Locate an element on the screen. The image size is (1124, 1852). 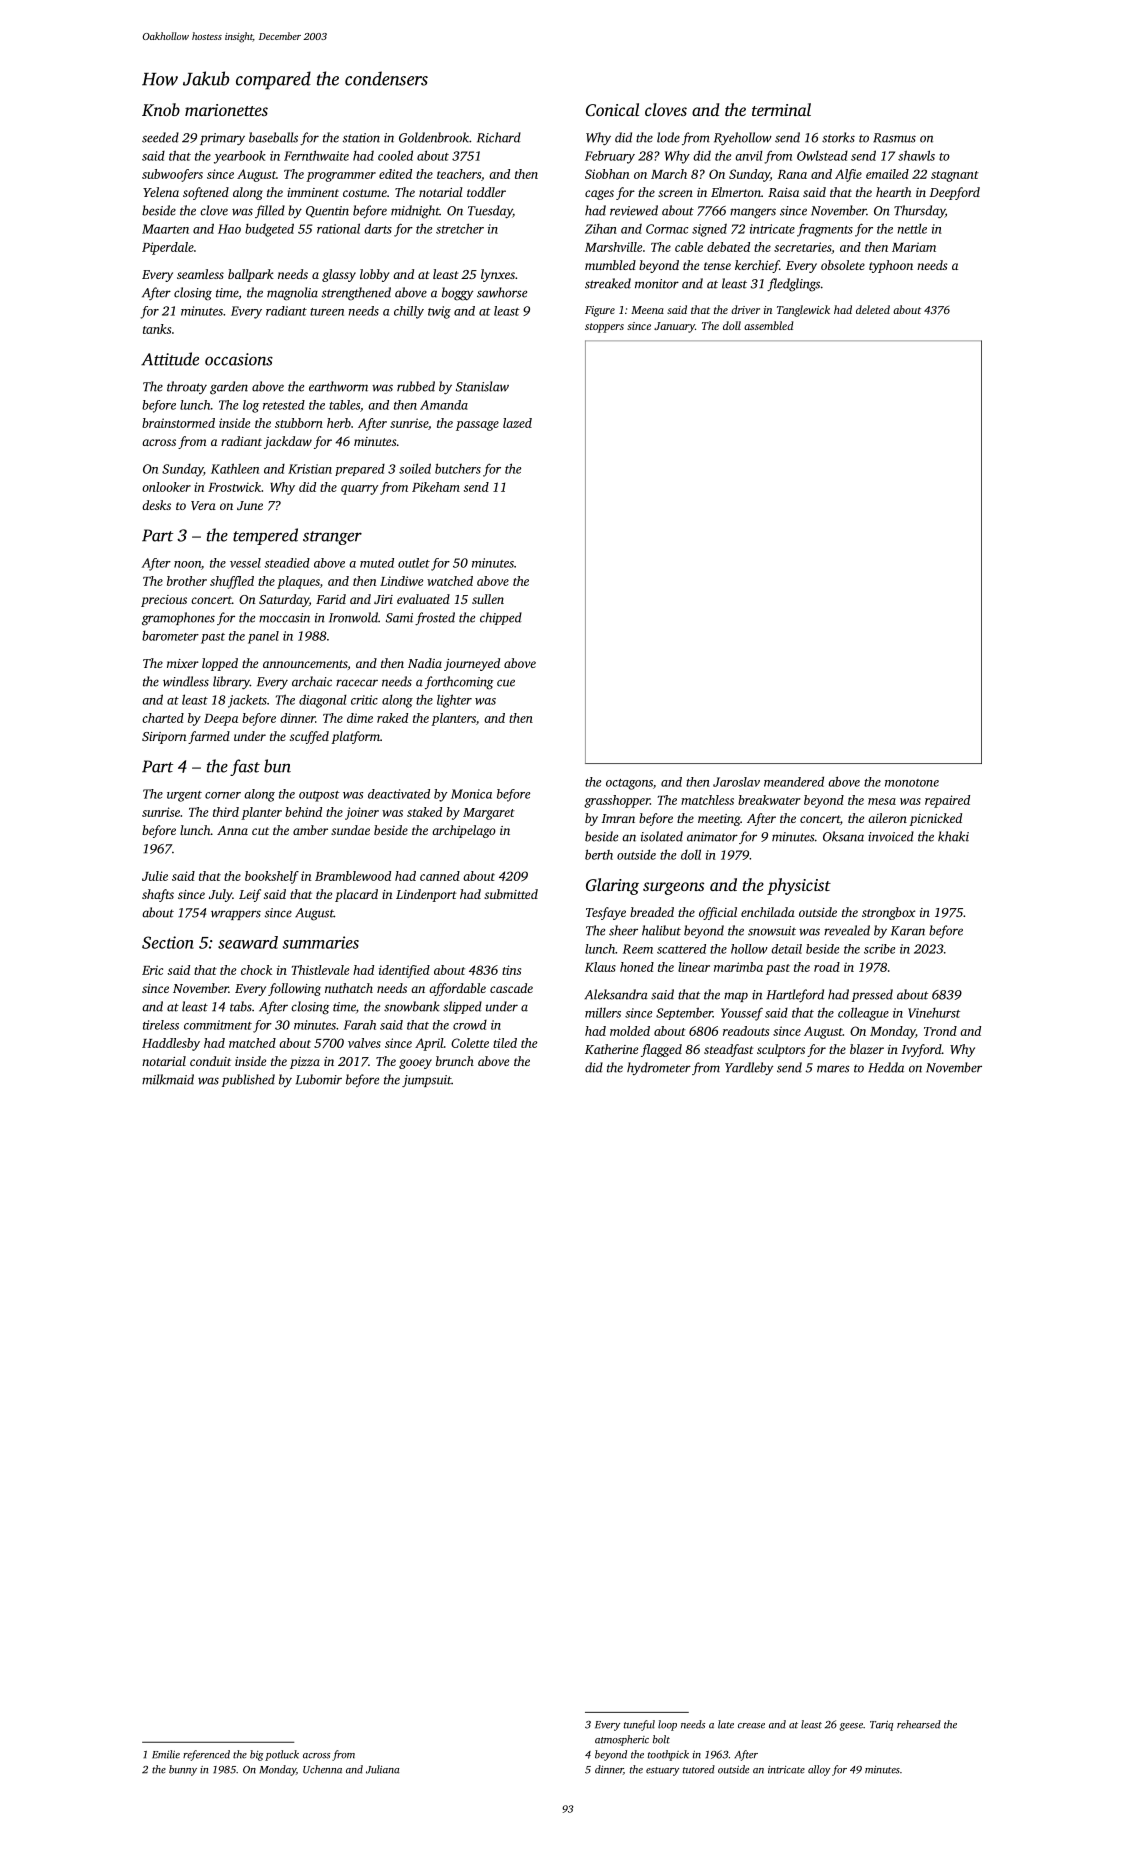
Richard is located at coordinates (499, 137).
